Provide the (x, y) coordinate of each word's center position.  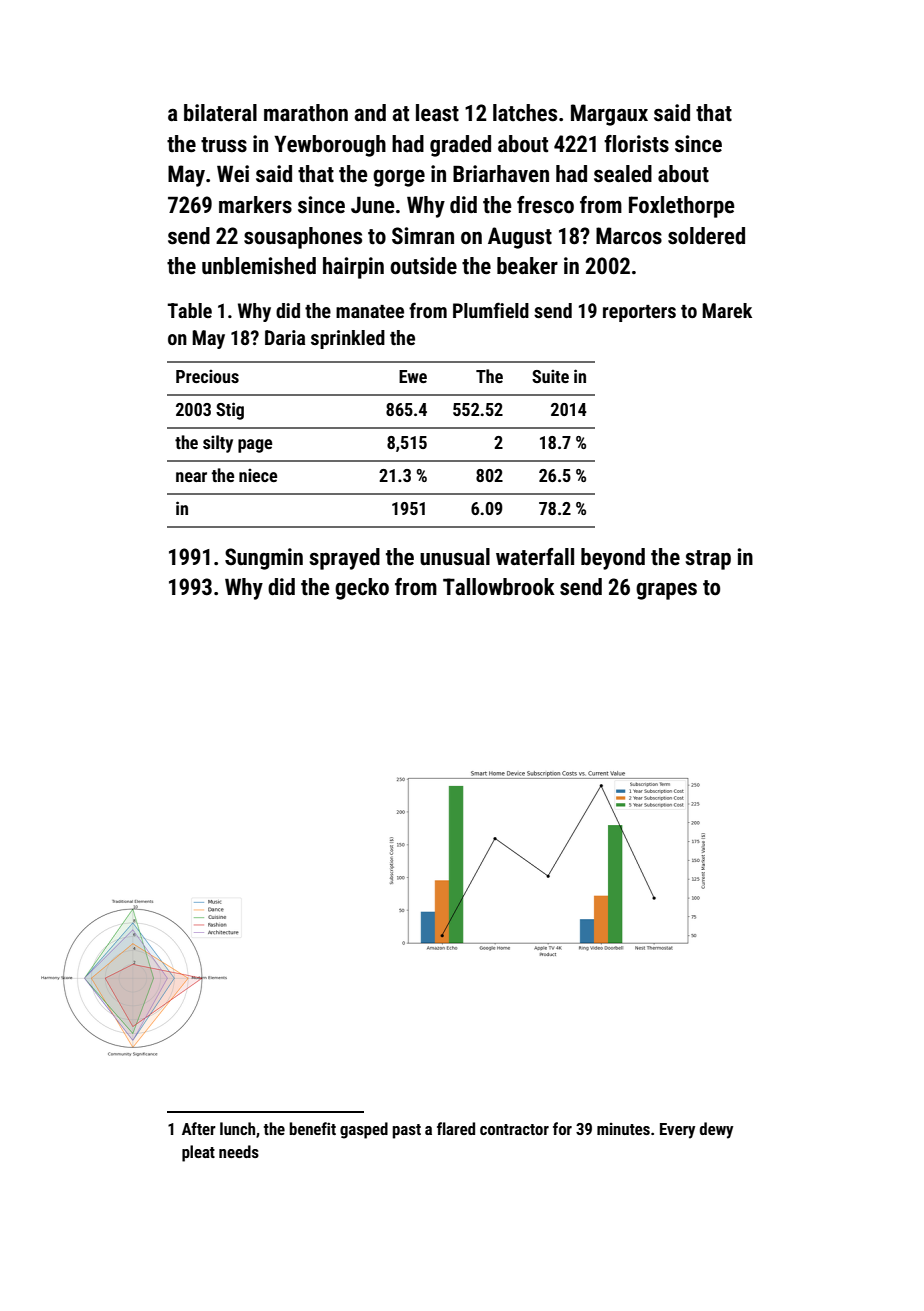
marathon (306, 113)
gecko (362, 589)
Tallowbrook (499, 587)
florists (636, 144)
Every (677, 1131)
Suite (550, 376)
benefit (313, 1128)
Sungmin (264, 559)
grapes (666, 591)
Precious (207, 376)
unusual (455, 557)
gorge (399, 178)
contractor (514, 1129)
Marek (727, 310)
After (199, 1128)
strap (708, 560)
